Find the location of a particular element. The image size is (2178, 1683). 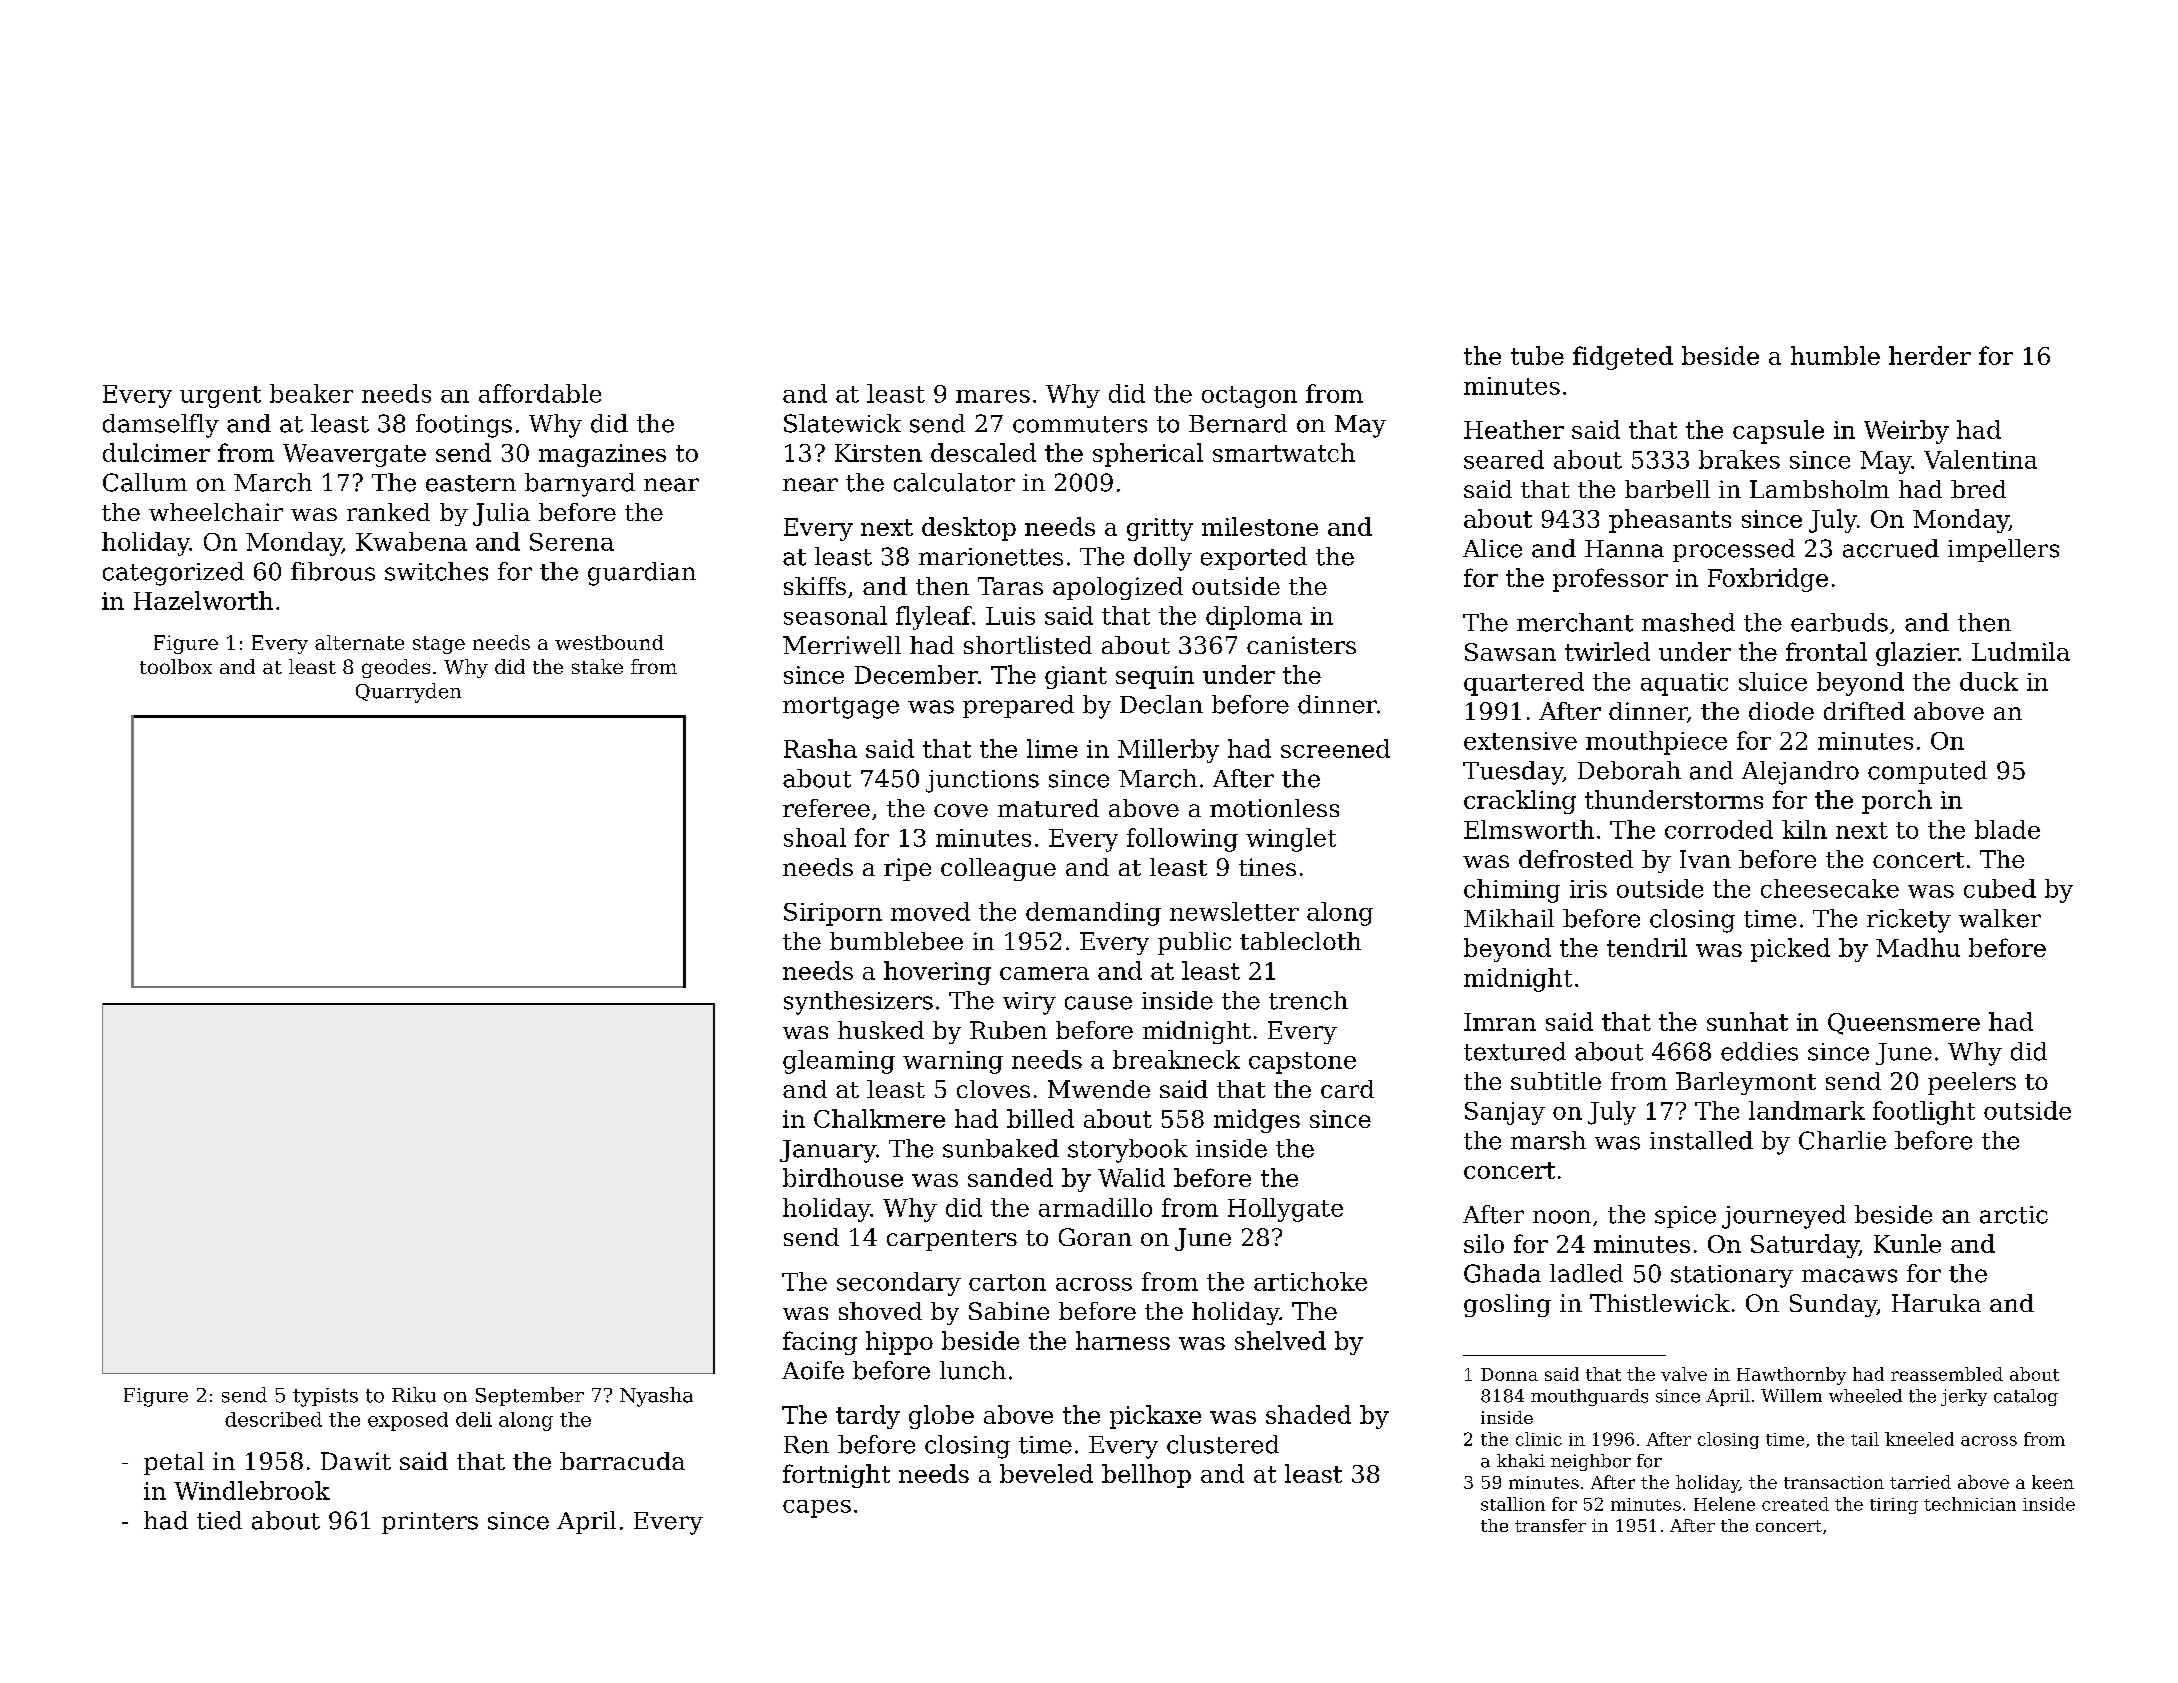

capes is located at coordinates (817, 1509).
